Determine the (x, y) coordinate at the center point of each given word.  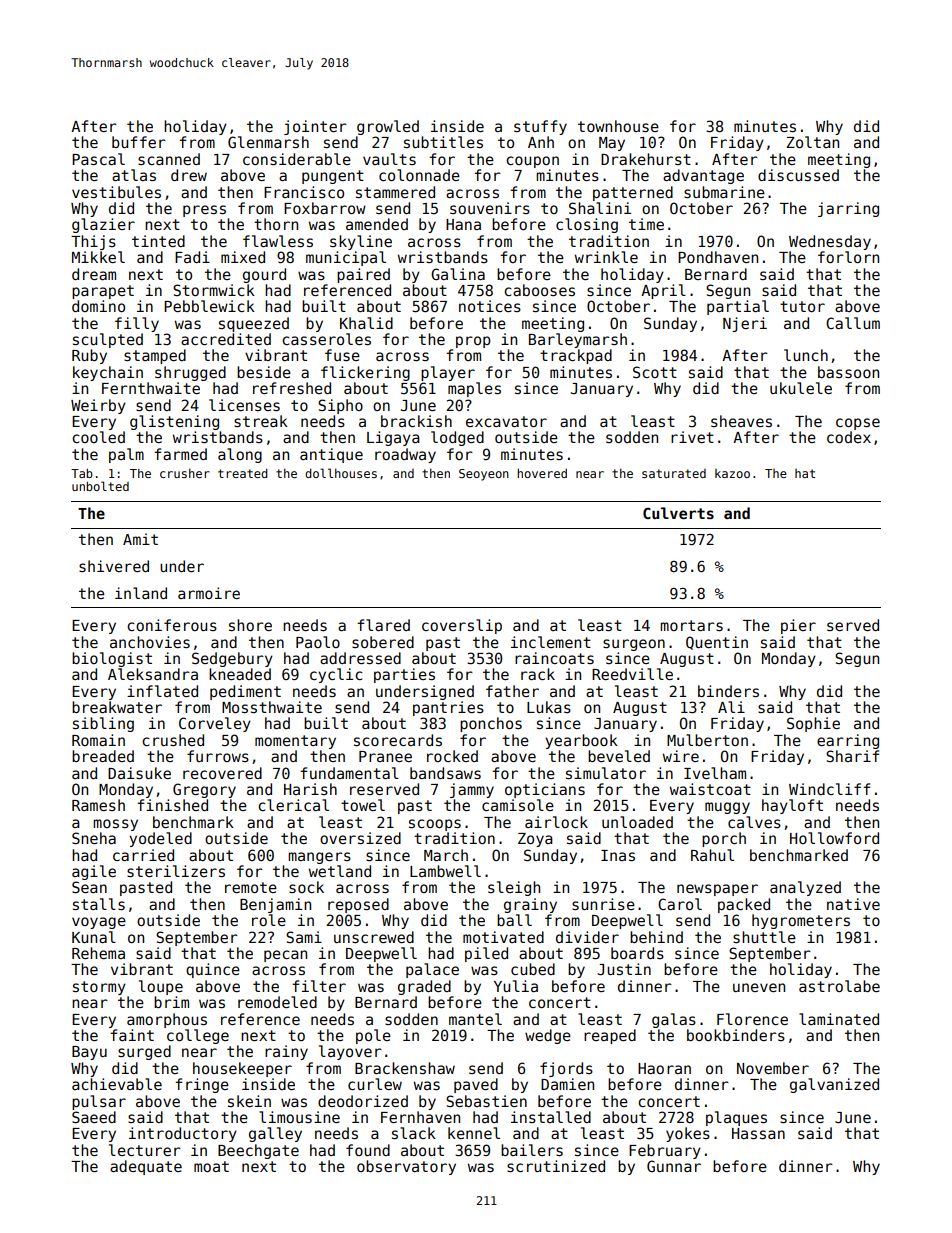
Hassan (758, 1133)
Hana (463, 224)
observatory (406, 1167)
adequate (146, 1167)
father (512, 691)
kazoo (732, 473)
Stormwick (214, 290)
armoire (209, 593)
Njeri (745, 324)
